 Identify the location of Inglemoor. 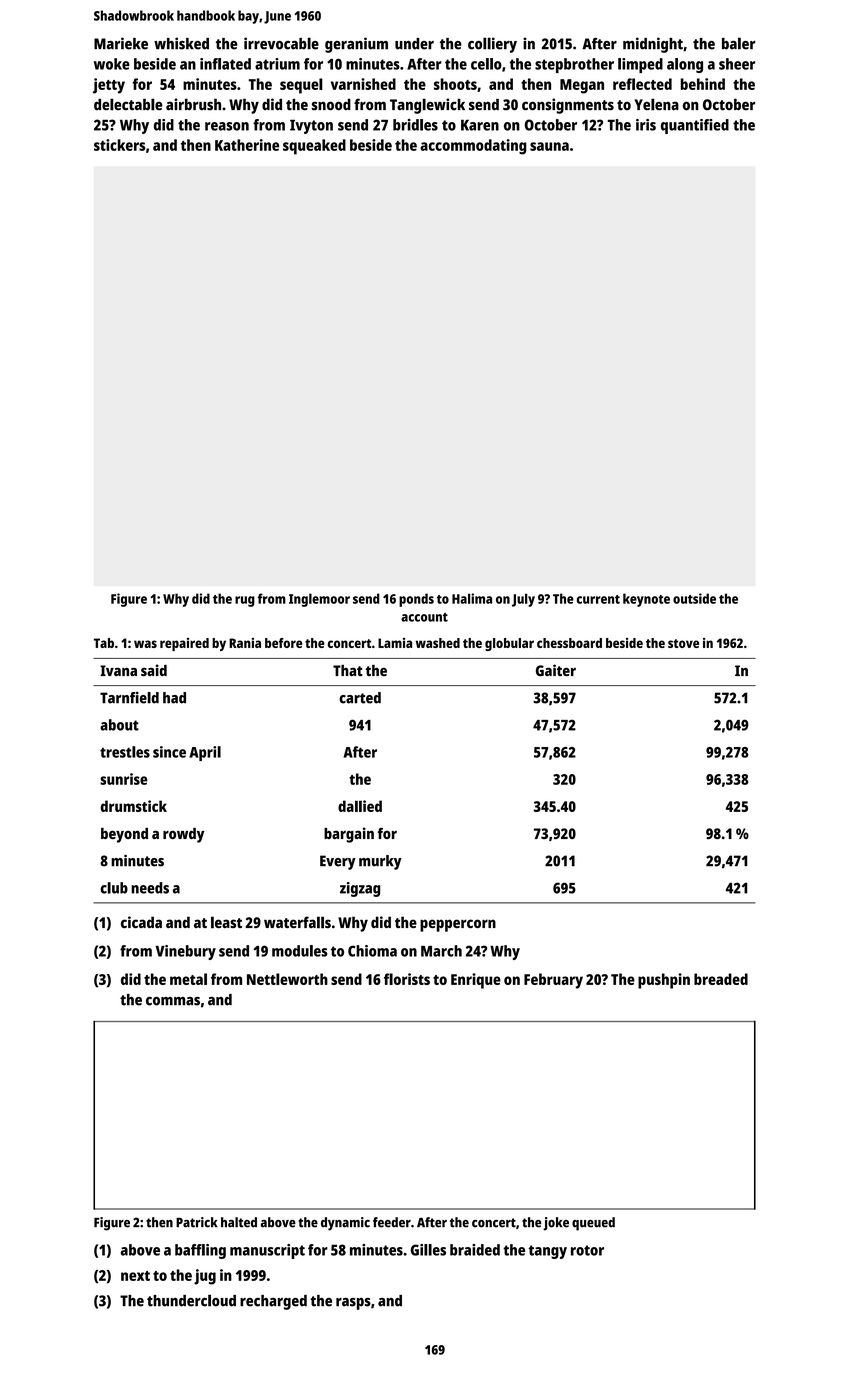
(319, 600).
